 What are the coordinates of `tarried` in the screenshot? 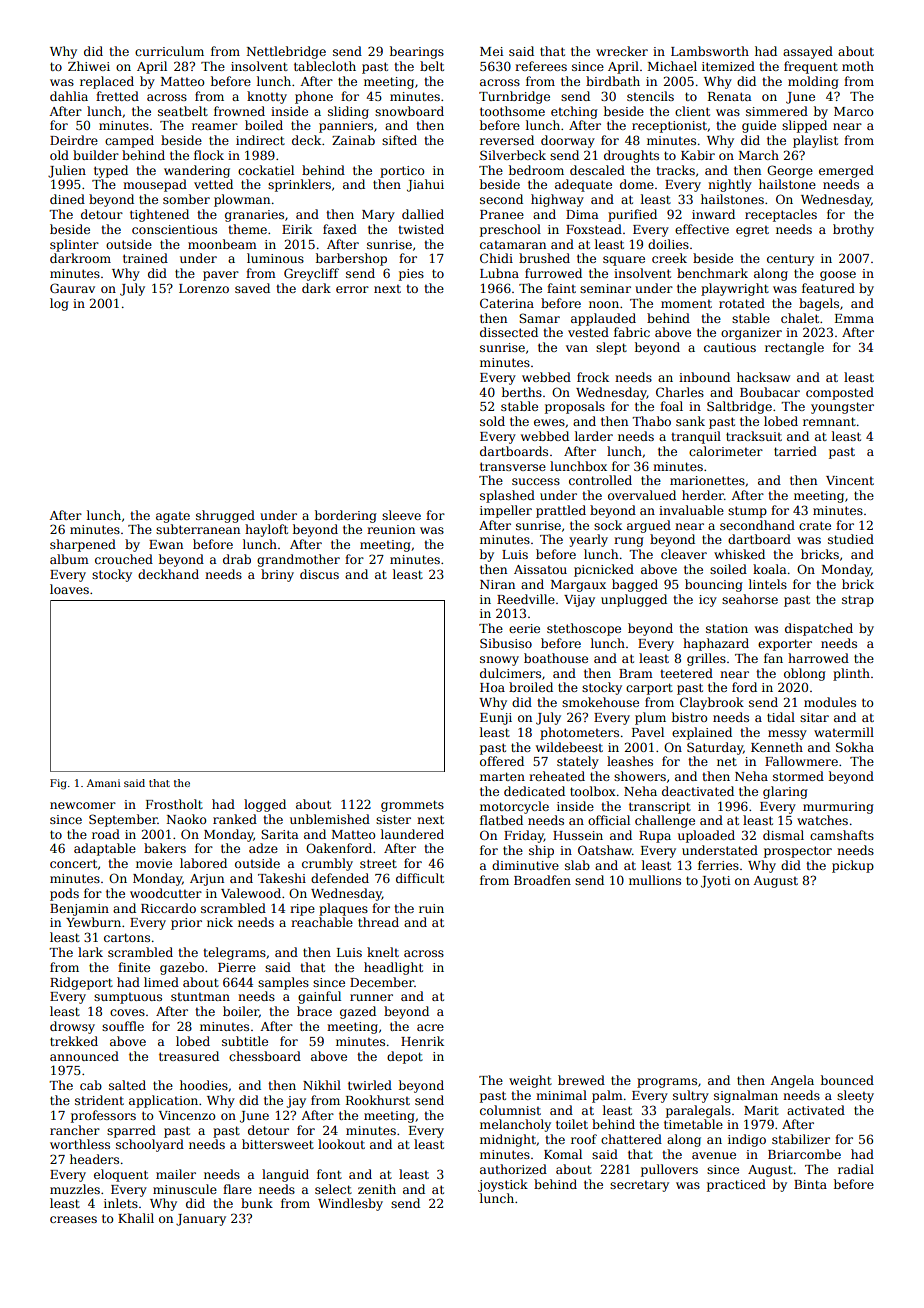 It's located at (795, 451).
